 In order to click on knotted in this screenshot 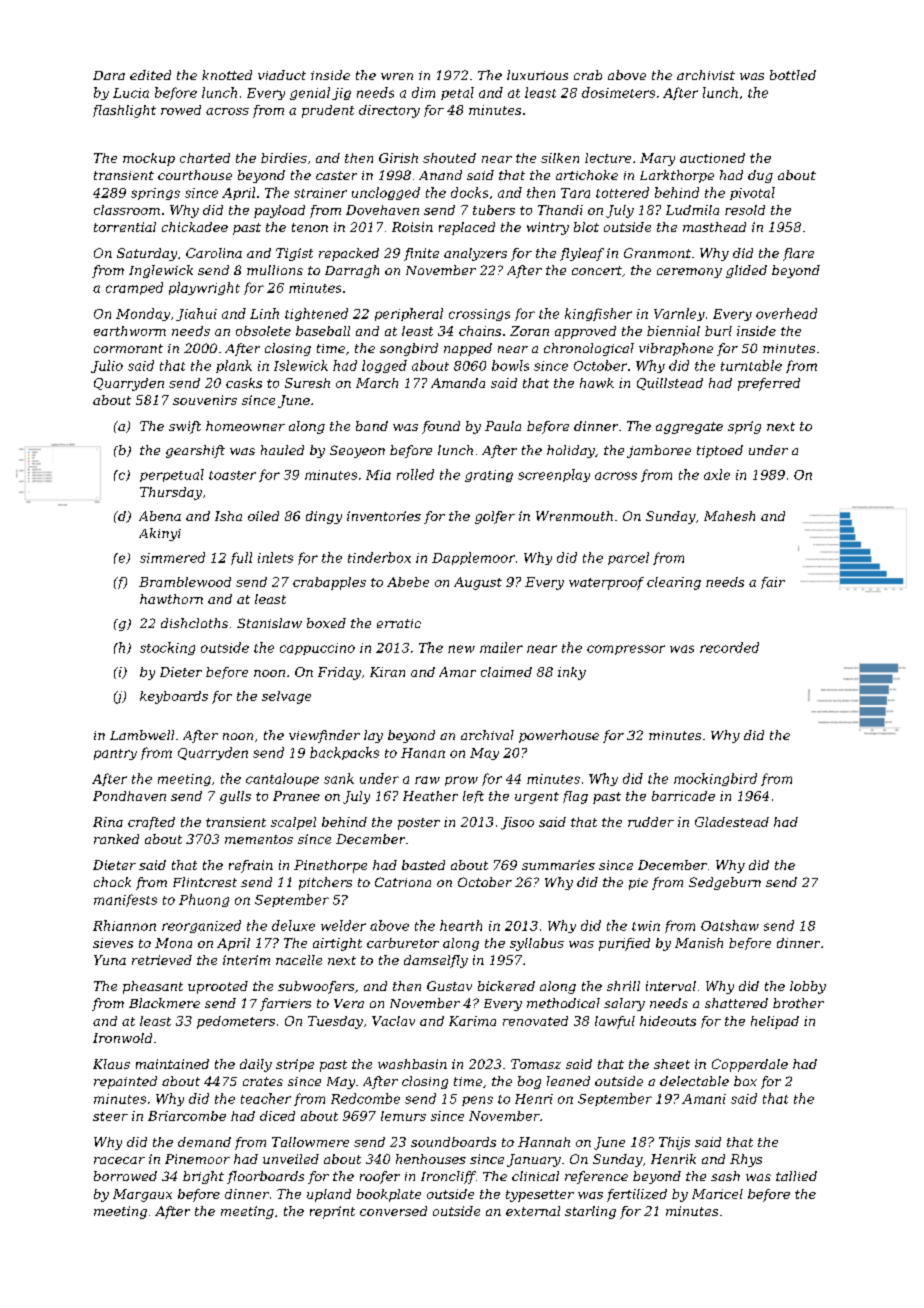, I will do `click(227, 75)`.
